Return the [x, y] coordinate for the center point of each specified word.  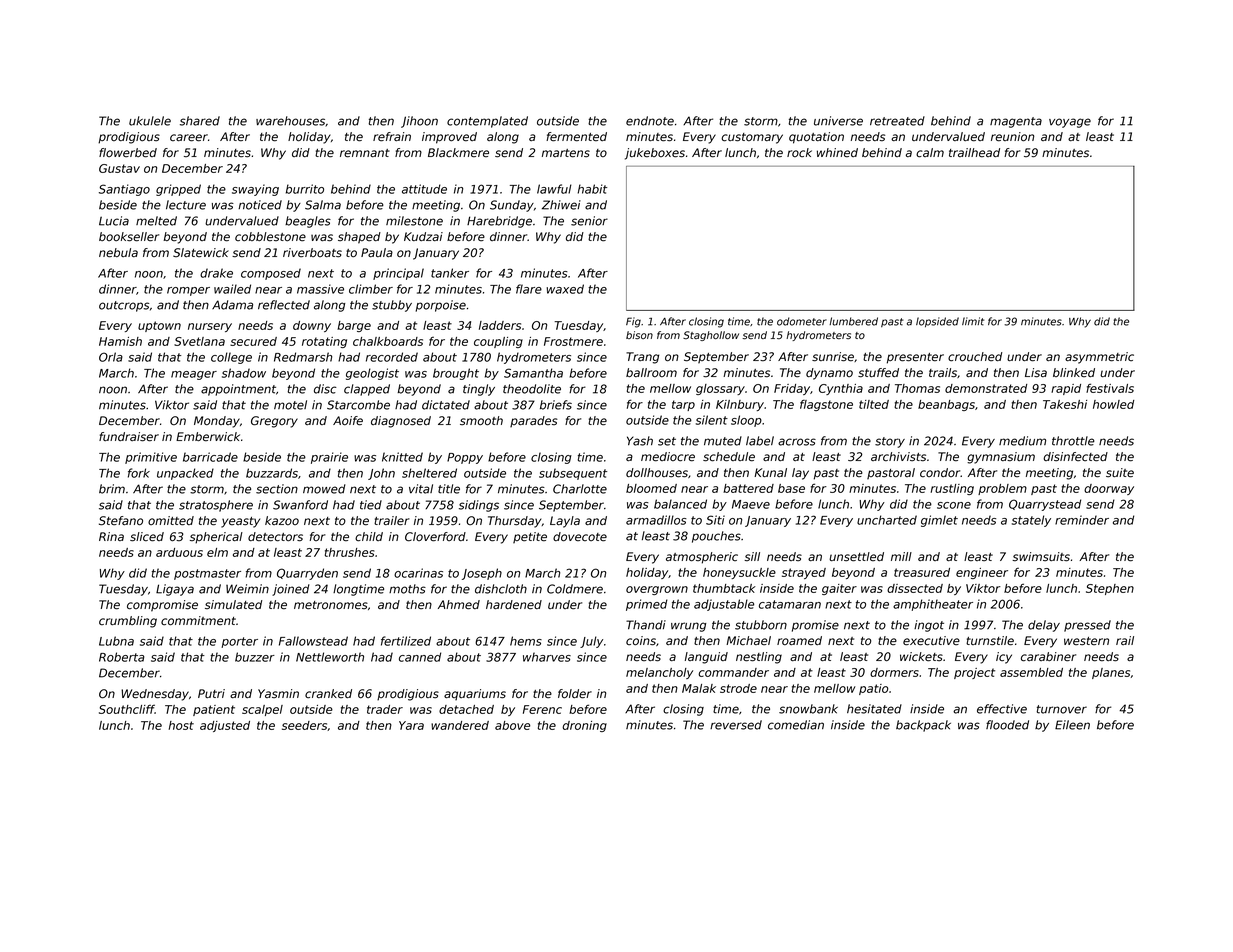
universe [838, 121]
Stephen [1110, 589]
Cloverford [435, 537]
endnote [650, 121]
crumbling [128, 622]
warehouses [290, 121]
